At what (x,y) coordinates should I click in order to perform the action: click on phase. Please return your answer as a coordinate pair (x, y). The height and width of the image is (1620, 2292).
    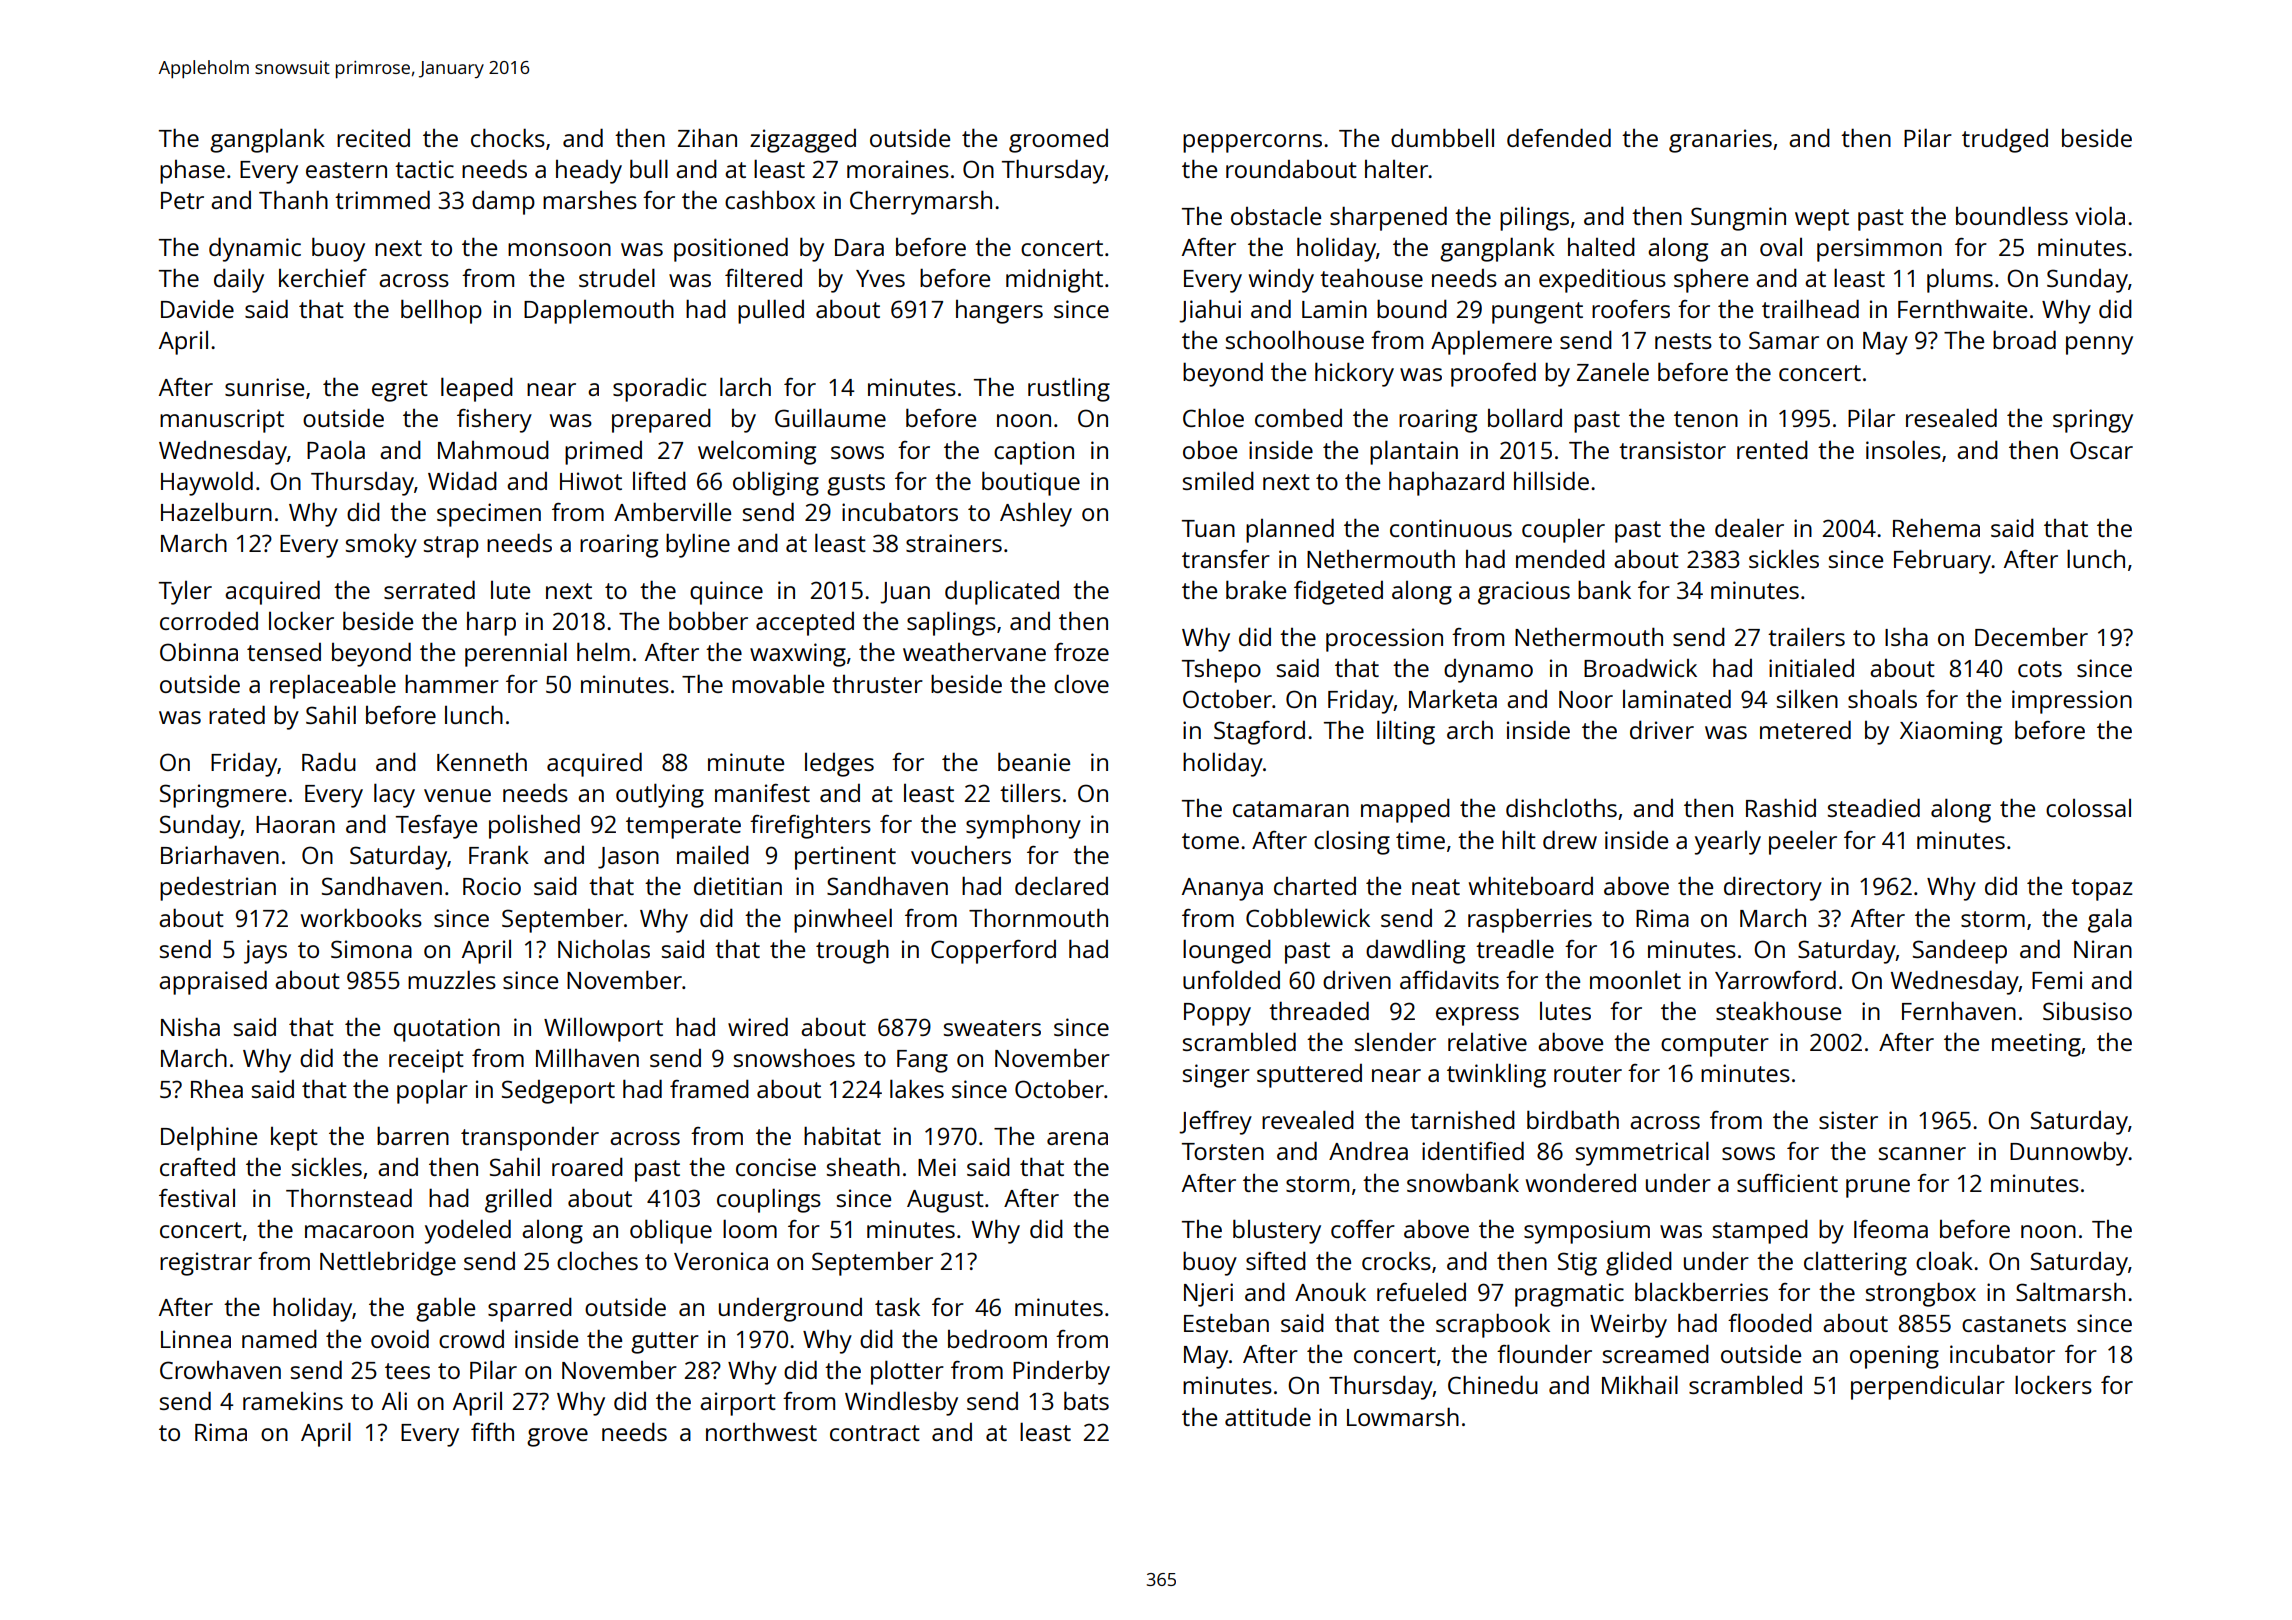
    Looking at the image, I should click on (192, 172).
